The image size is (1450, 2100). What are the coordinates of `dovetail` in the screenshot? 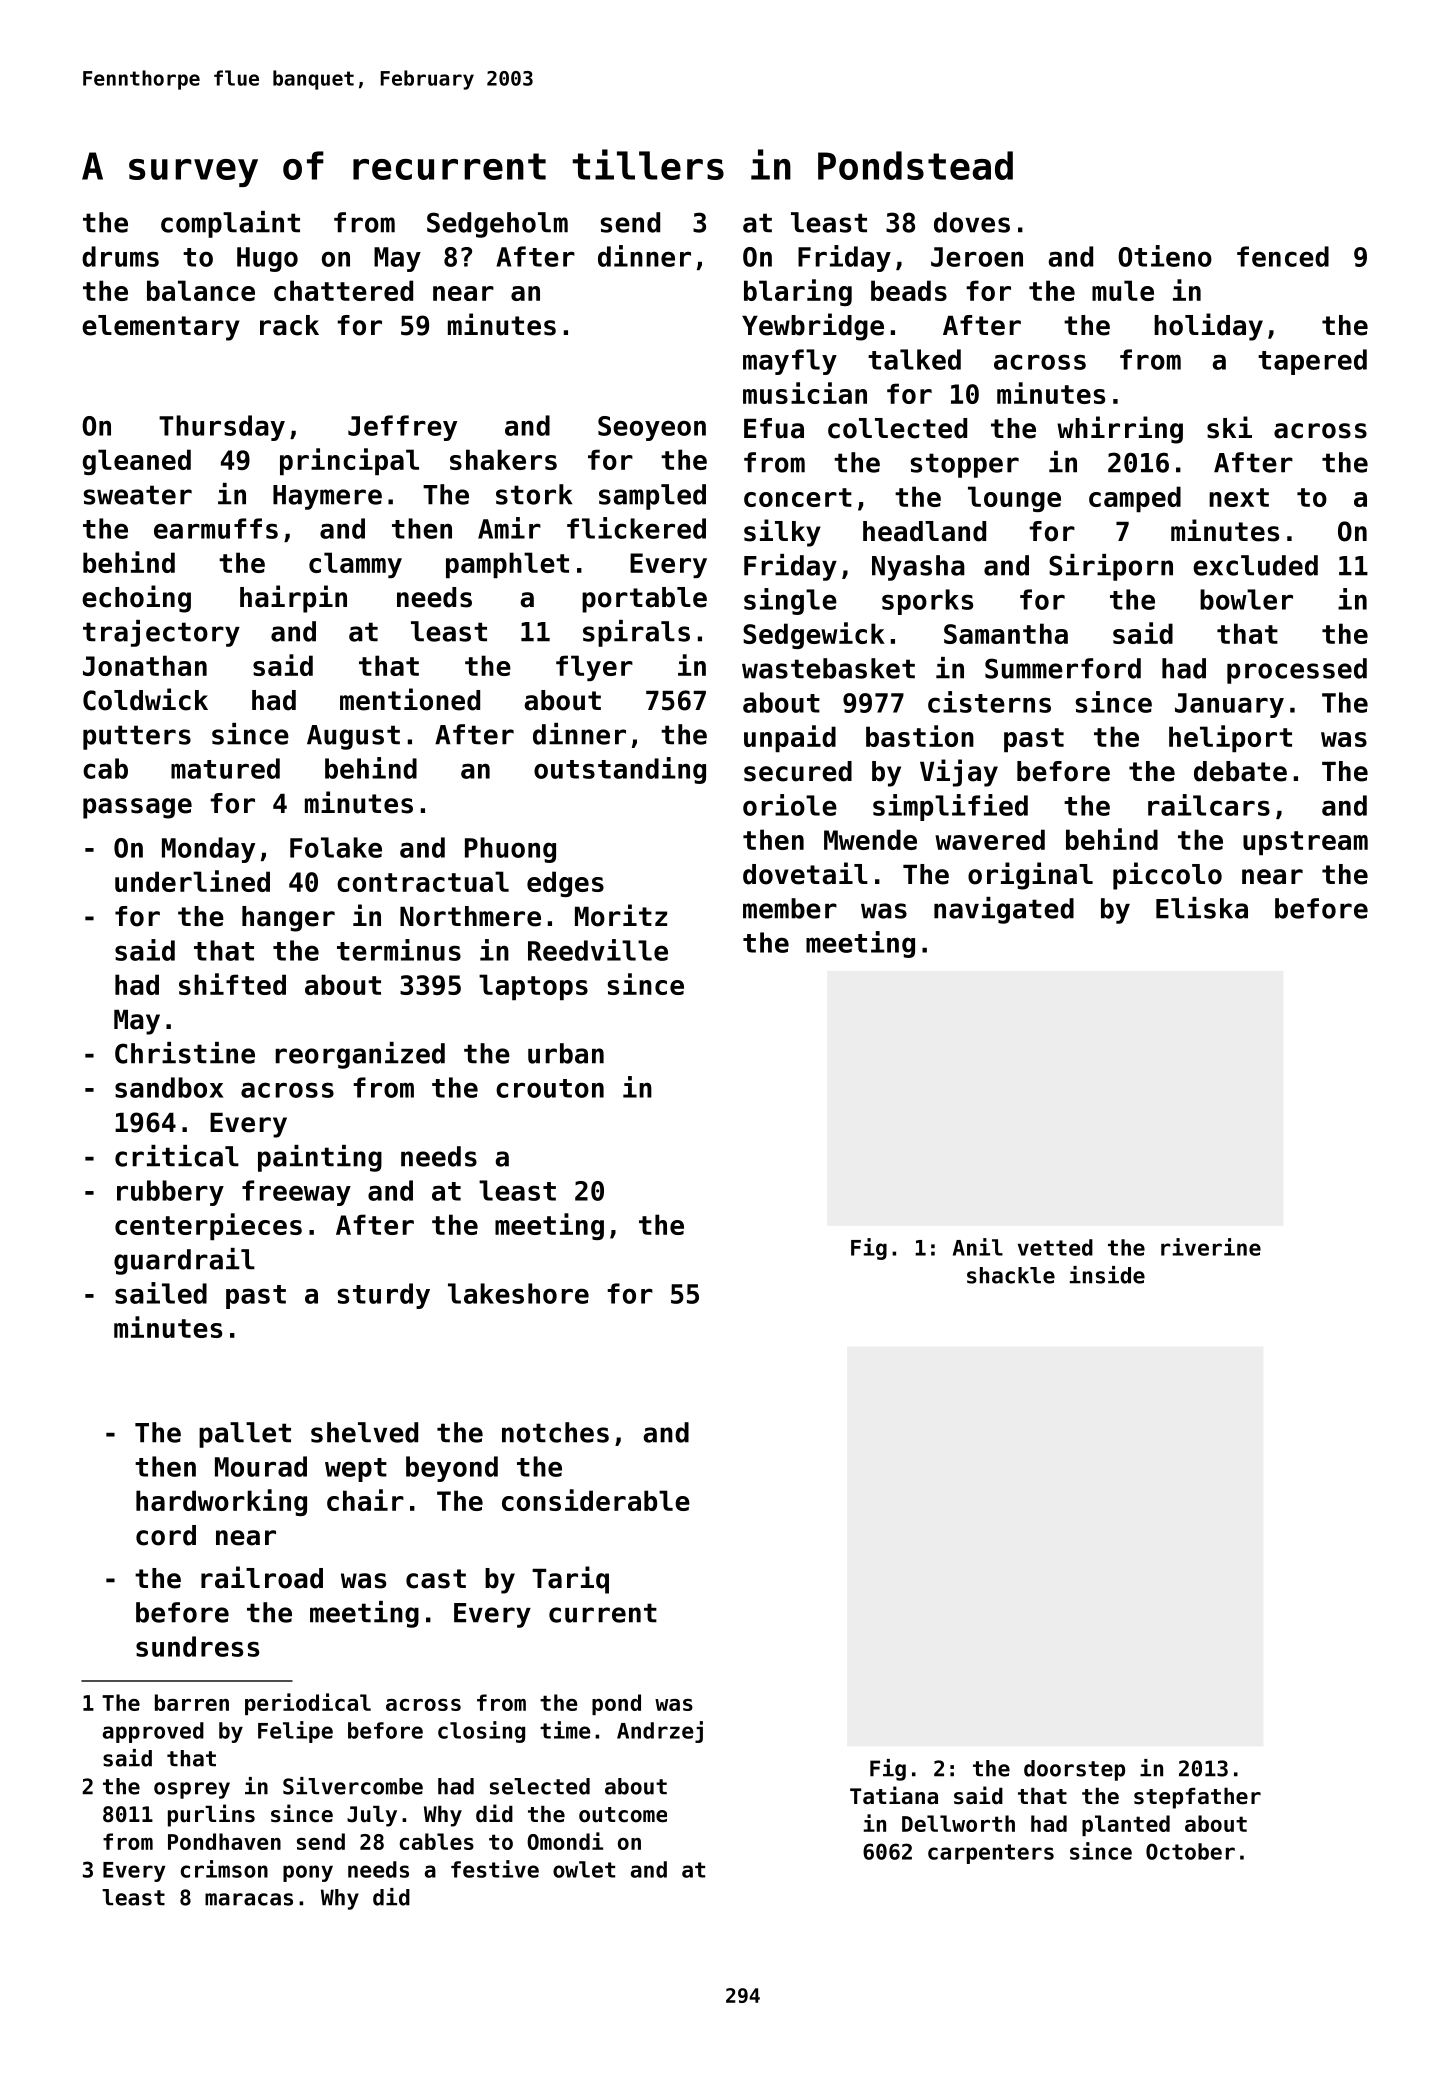 It's located at (805, 873).
